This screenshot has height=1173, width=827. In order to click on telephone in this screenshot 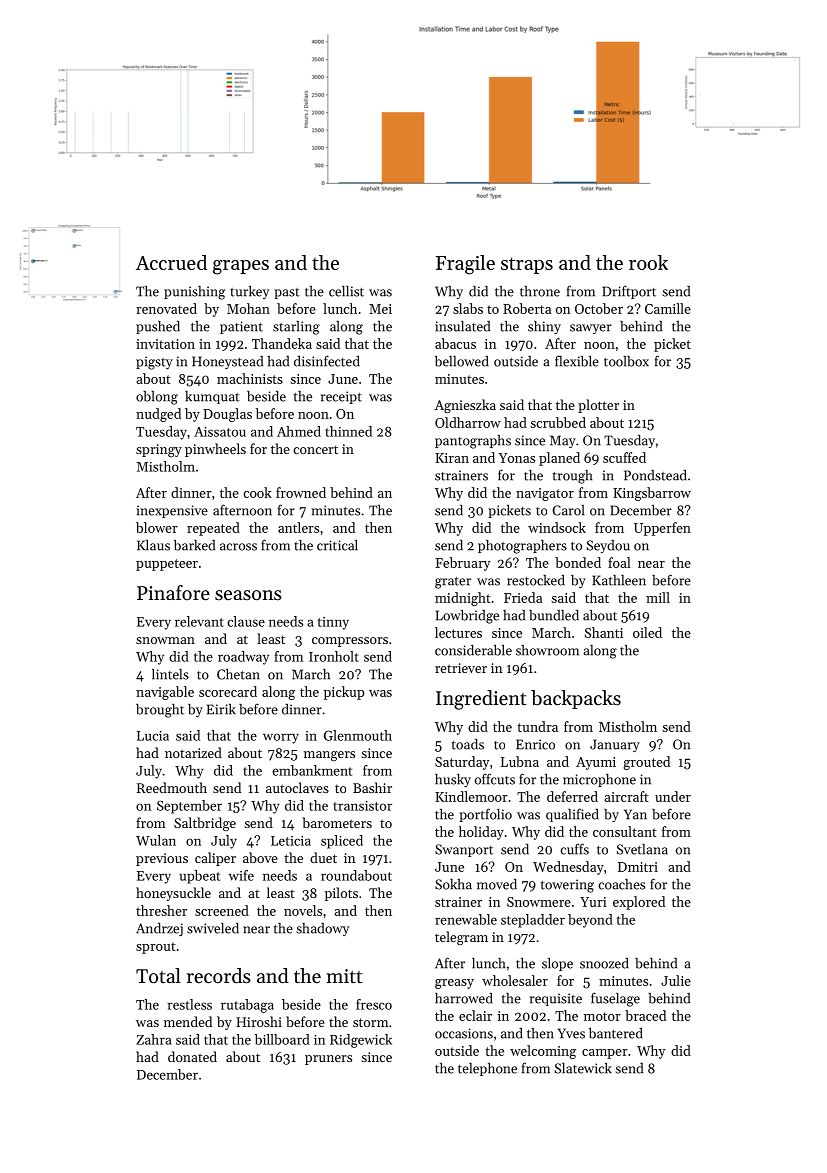, I will do `click(487, 1069)`.
